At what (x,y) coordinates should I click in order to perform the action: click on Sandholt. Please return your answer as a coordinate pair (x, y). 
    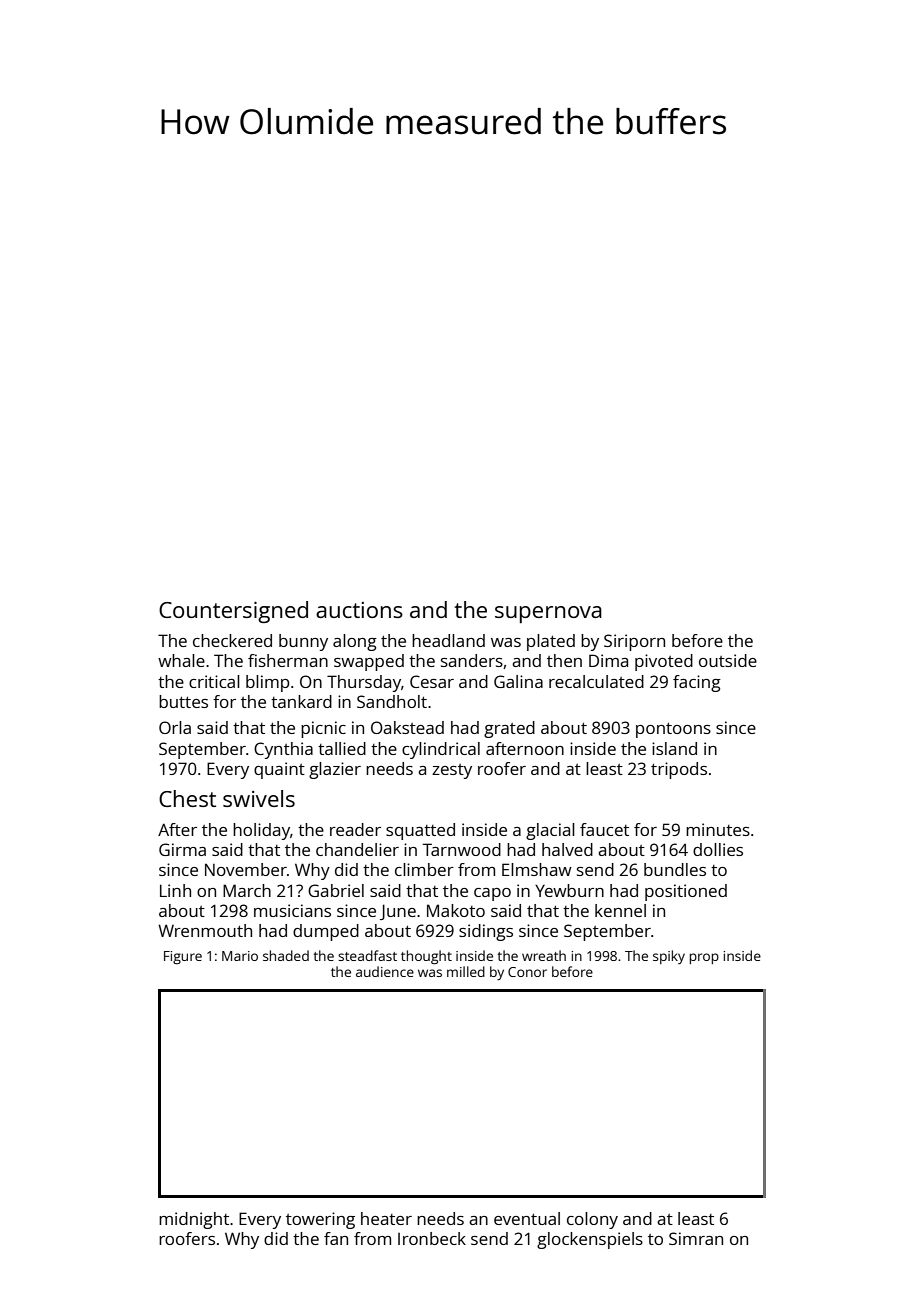
    Looking at the image, I should click on (392, 701).
